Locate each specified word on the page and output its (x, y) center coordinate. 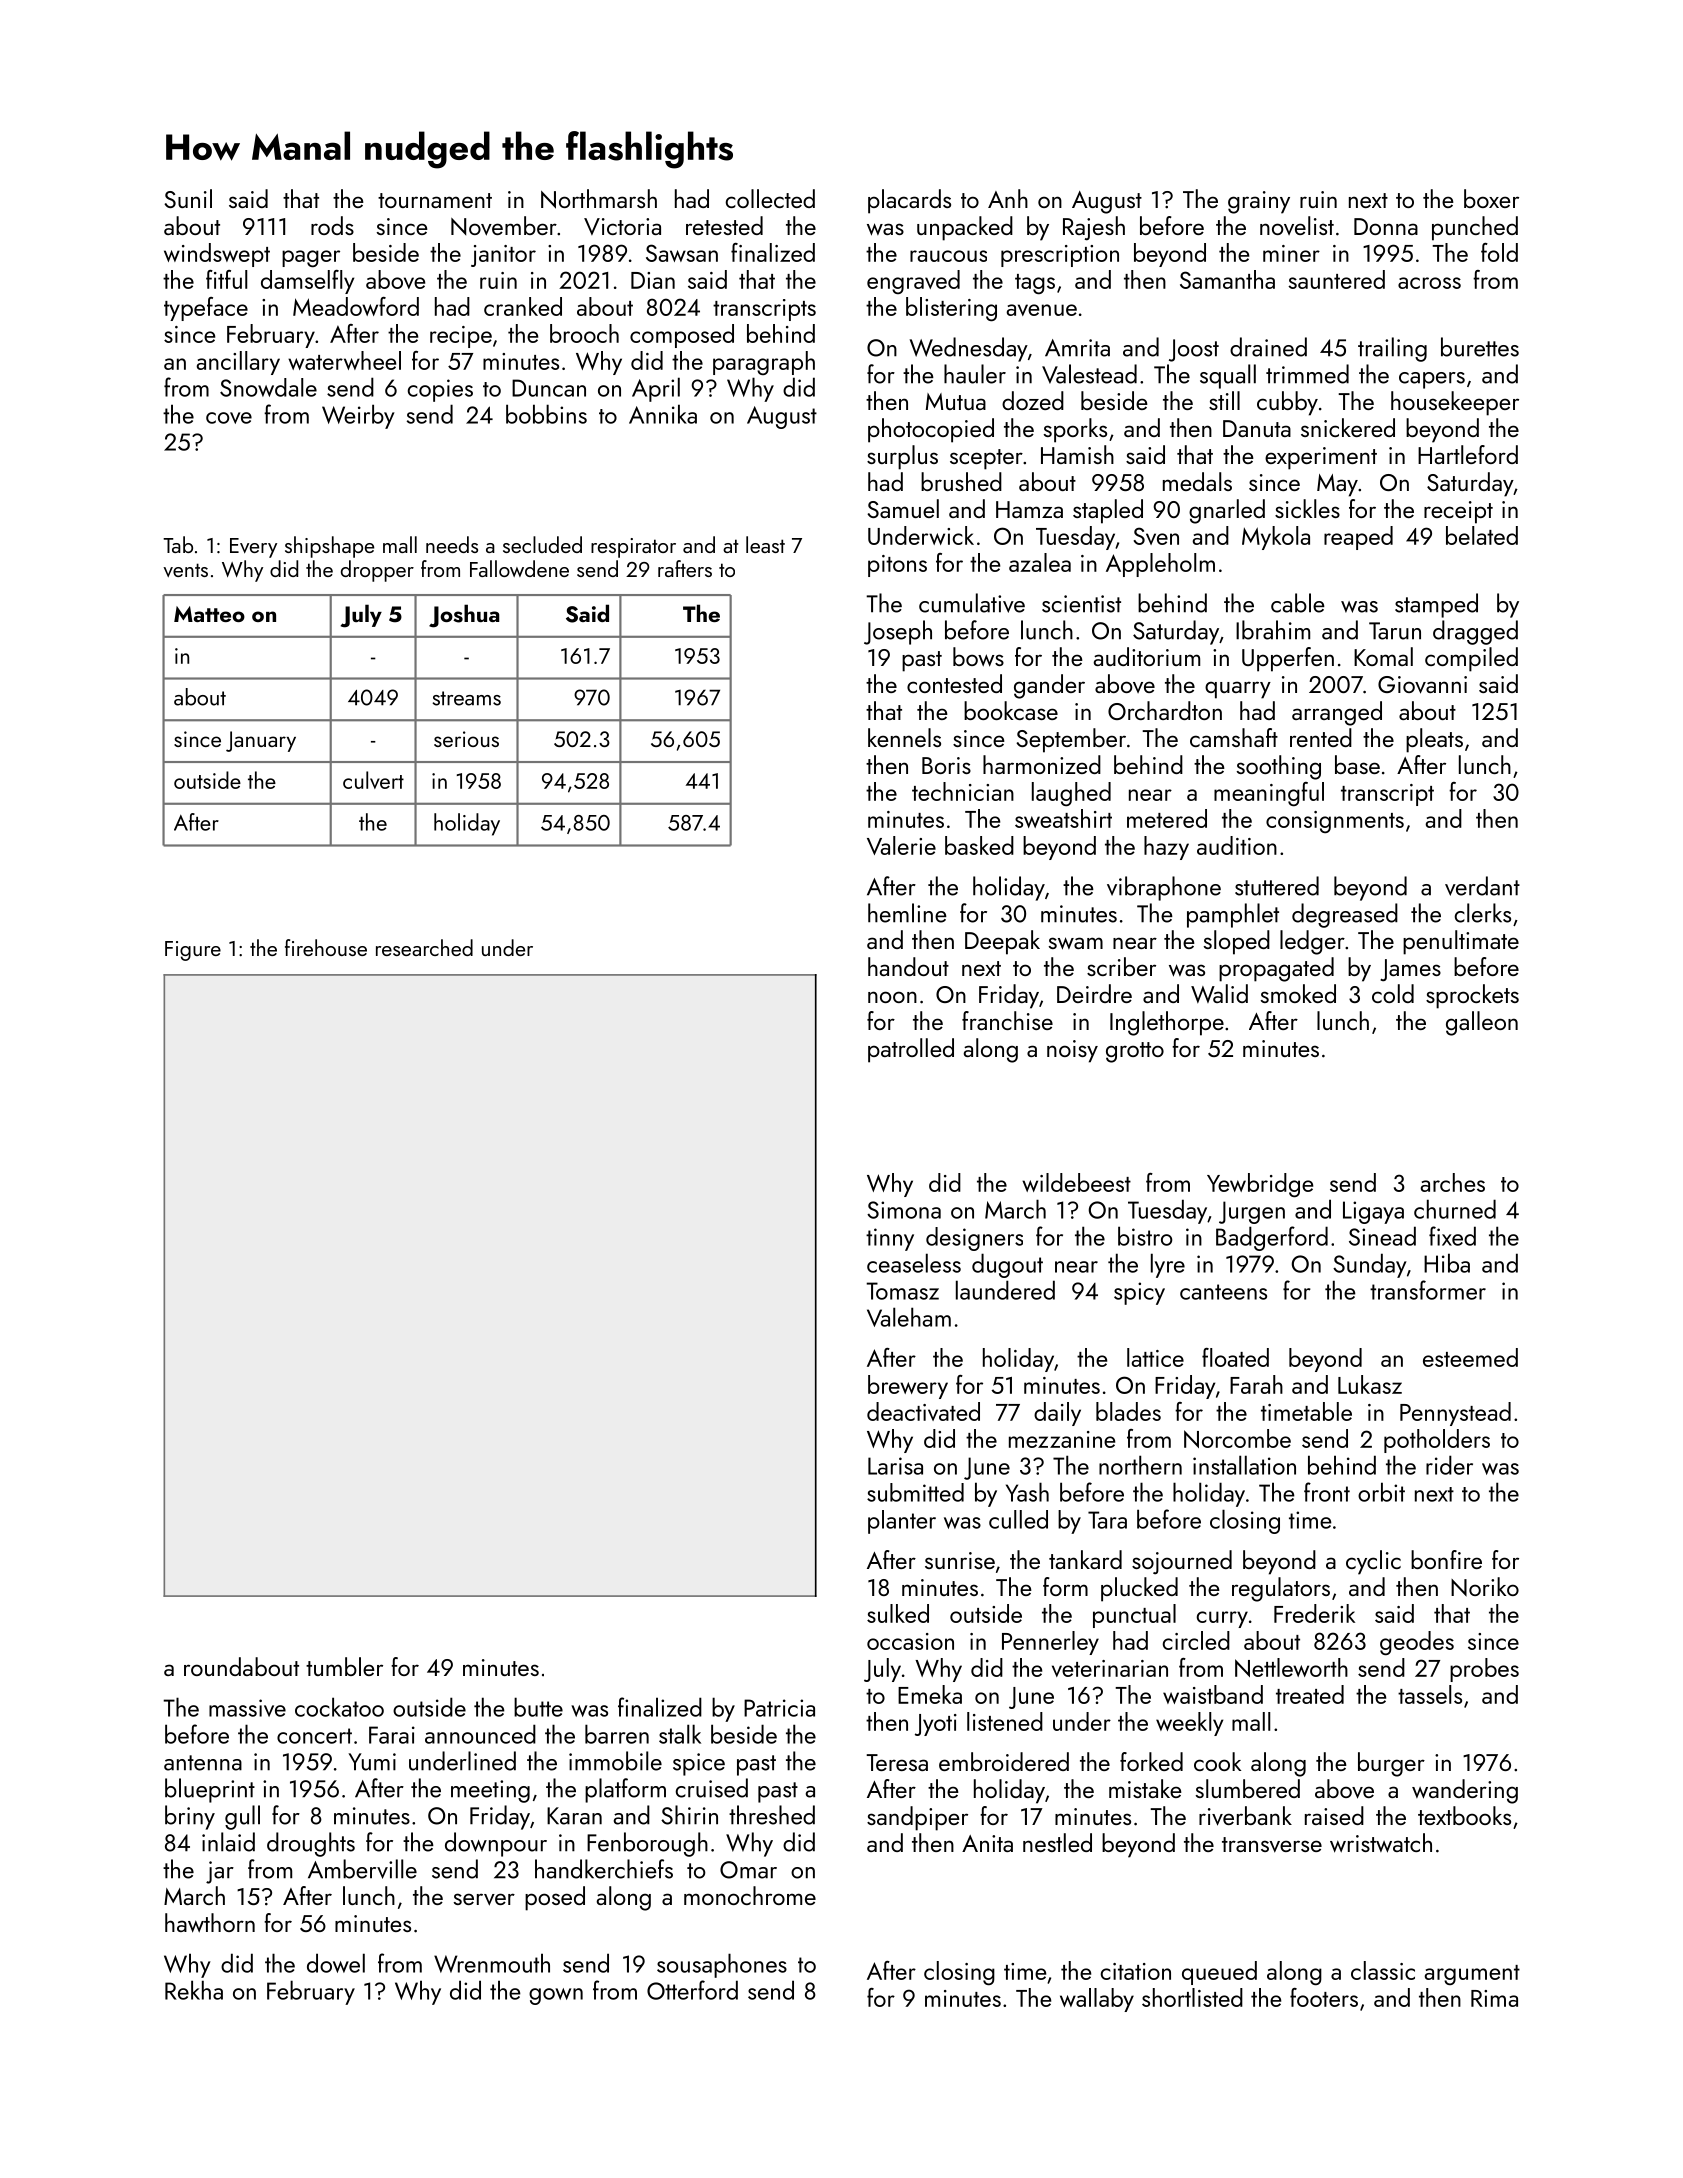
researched (424, 947)
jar (220, 1872)
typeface (206, 309)
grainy (1259, 202)
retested (724, 225)
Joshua (464, 616)
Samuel (903, 508)
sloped (1237, 942)
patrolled (911, 1050)
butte (538, 1707)
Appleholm (1160, 565)
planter (902, 1522)
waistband (1213, 1694)
